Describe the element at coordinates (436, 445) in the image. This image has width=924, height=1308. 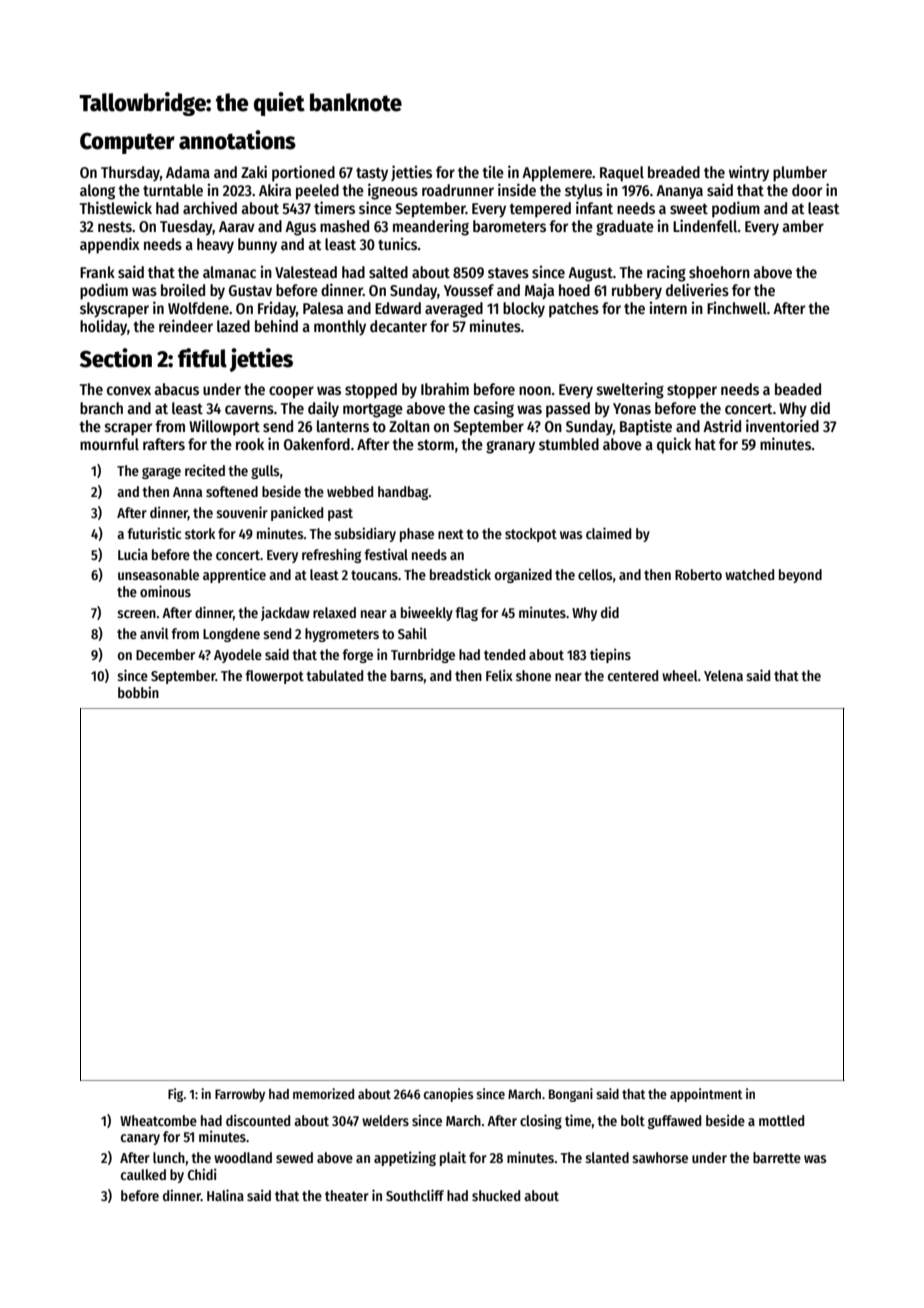
I see `storm` at that location.
